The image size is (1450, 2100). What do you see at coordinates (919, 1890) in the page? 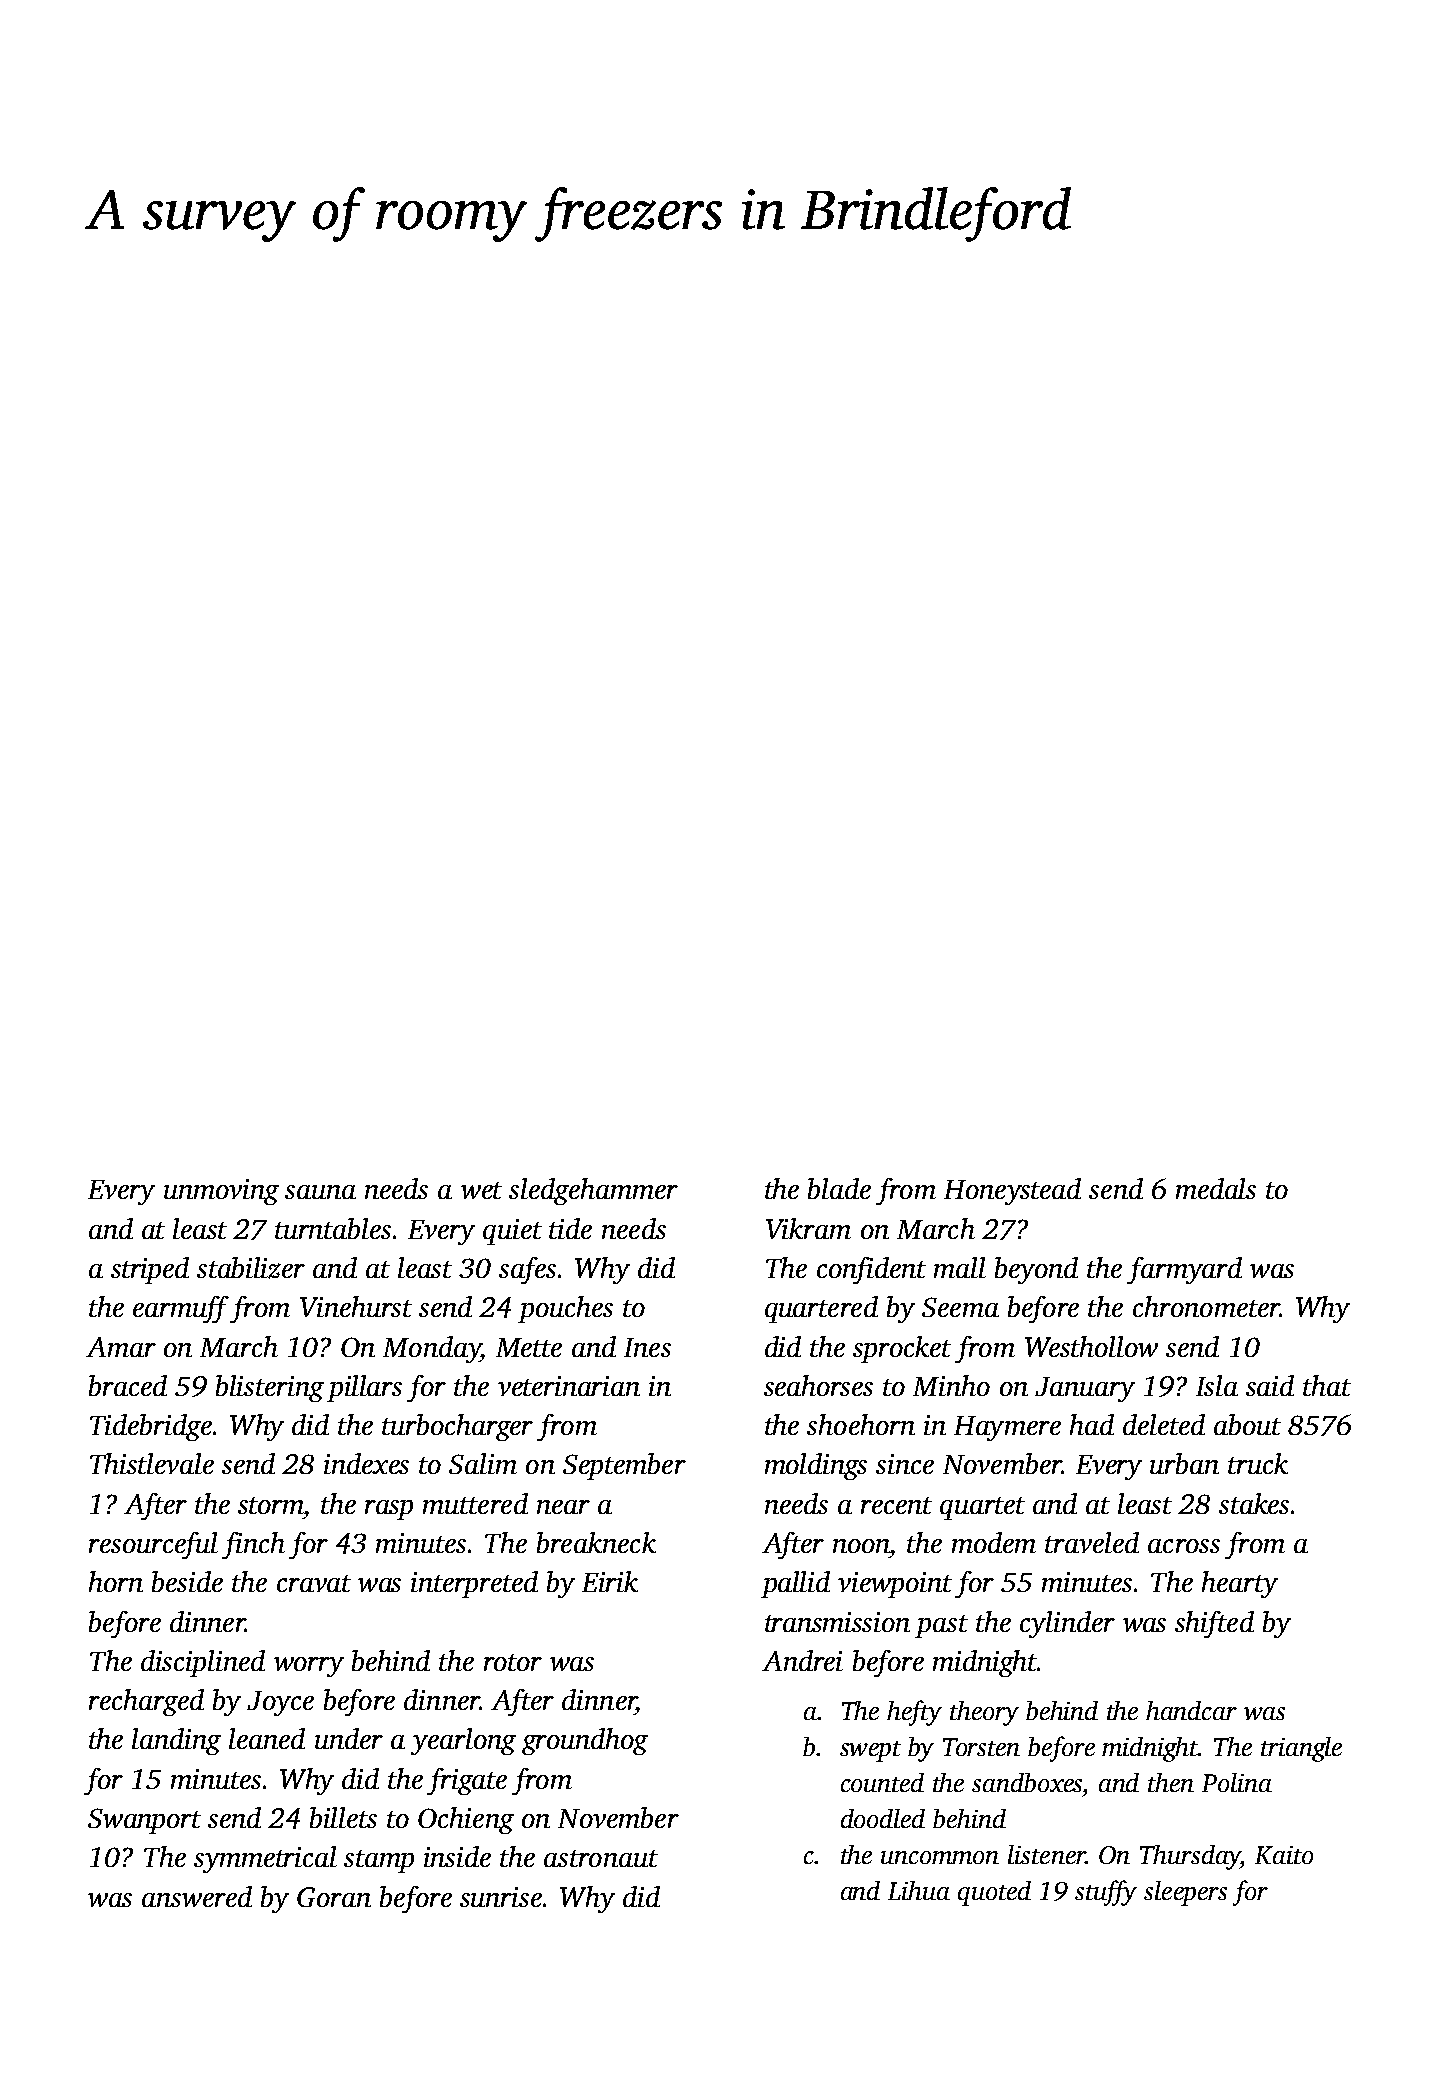
I see `Lihua` at bounding box center [919, 1890].
